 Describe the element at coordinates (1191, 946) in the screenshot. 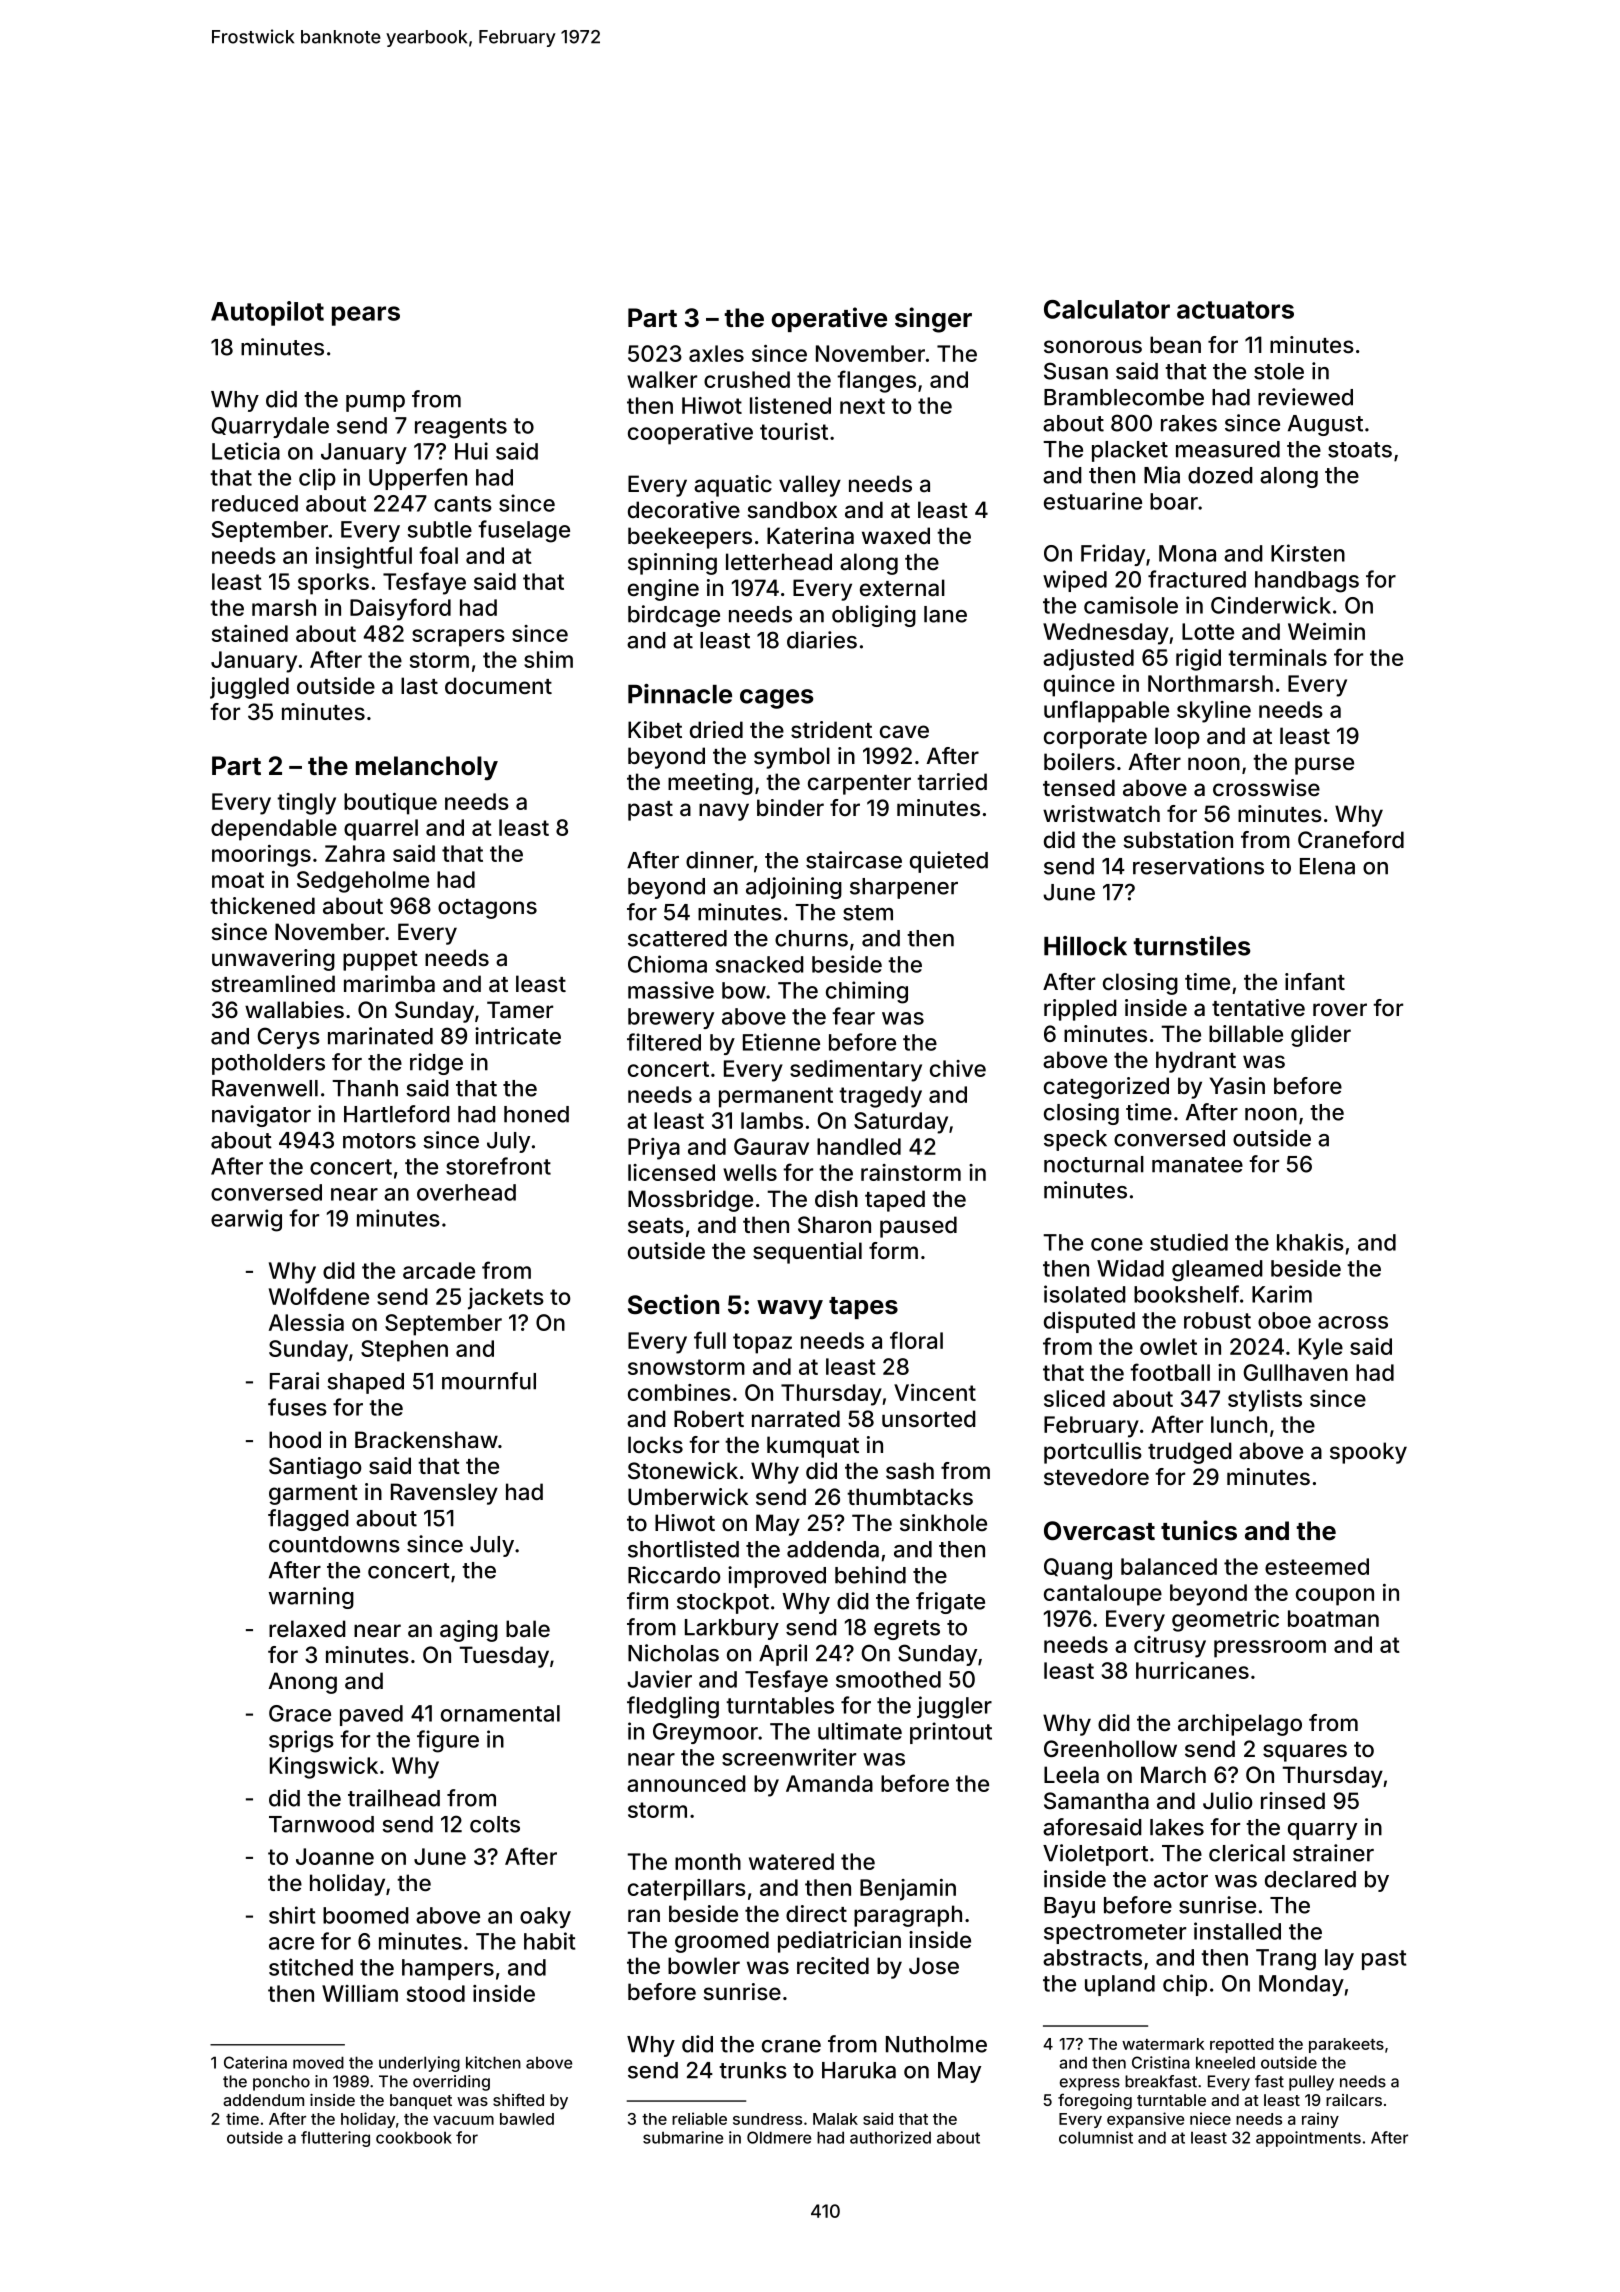

I see `turnstiles` at that location.
